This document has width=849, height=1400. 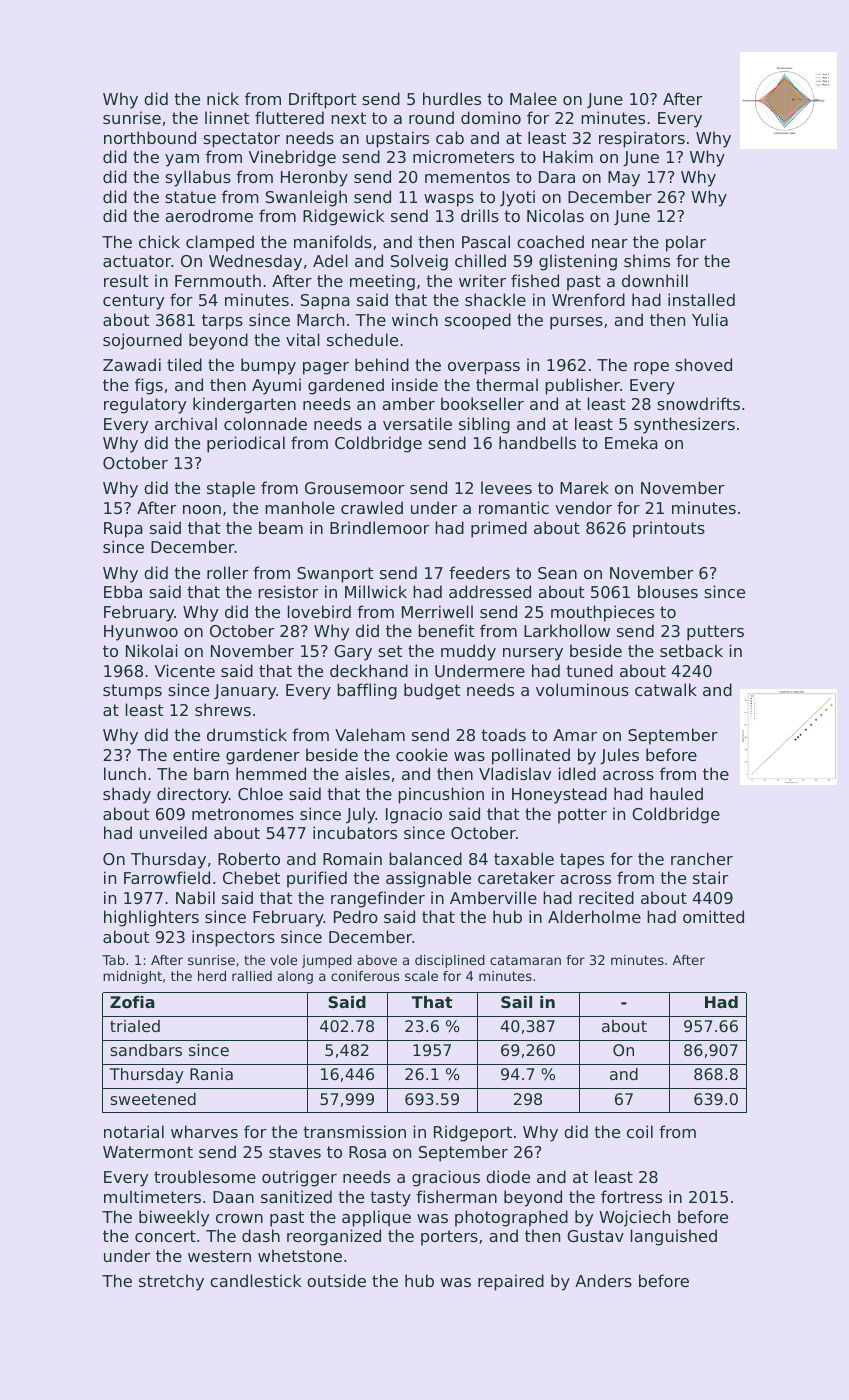 I want to click on setback, so click(x=691, y=650).
